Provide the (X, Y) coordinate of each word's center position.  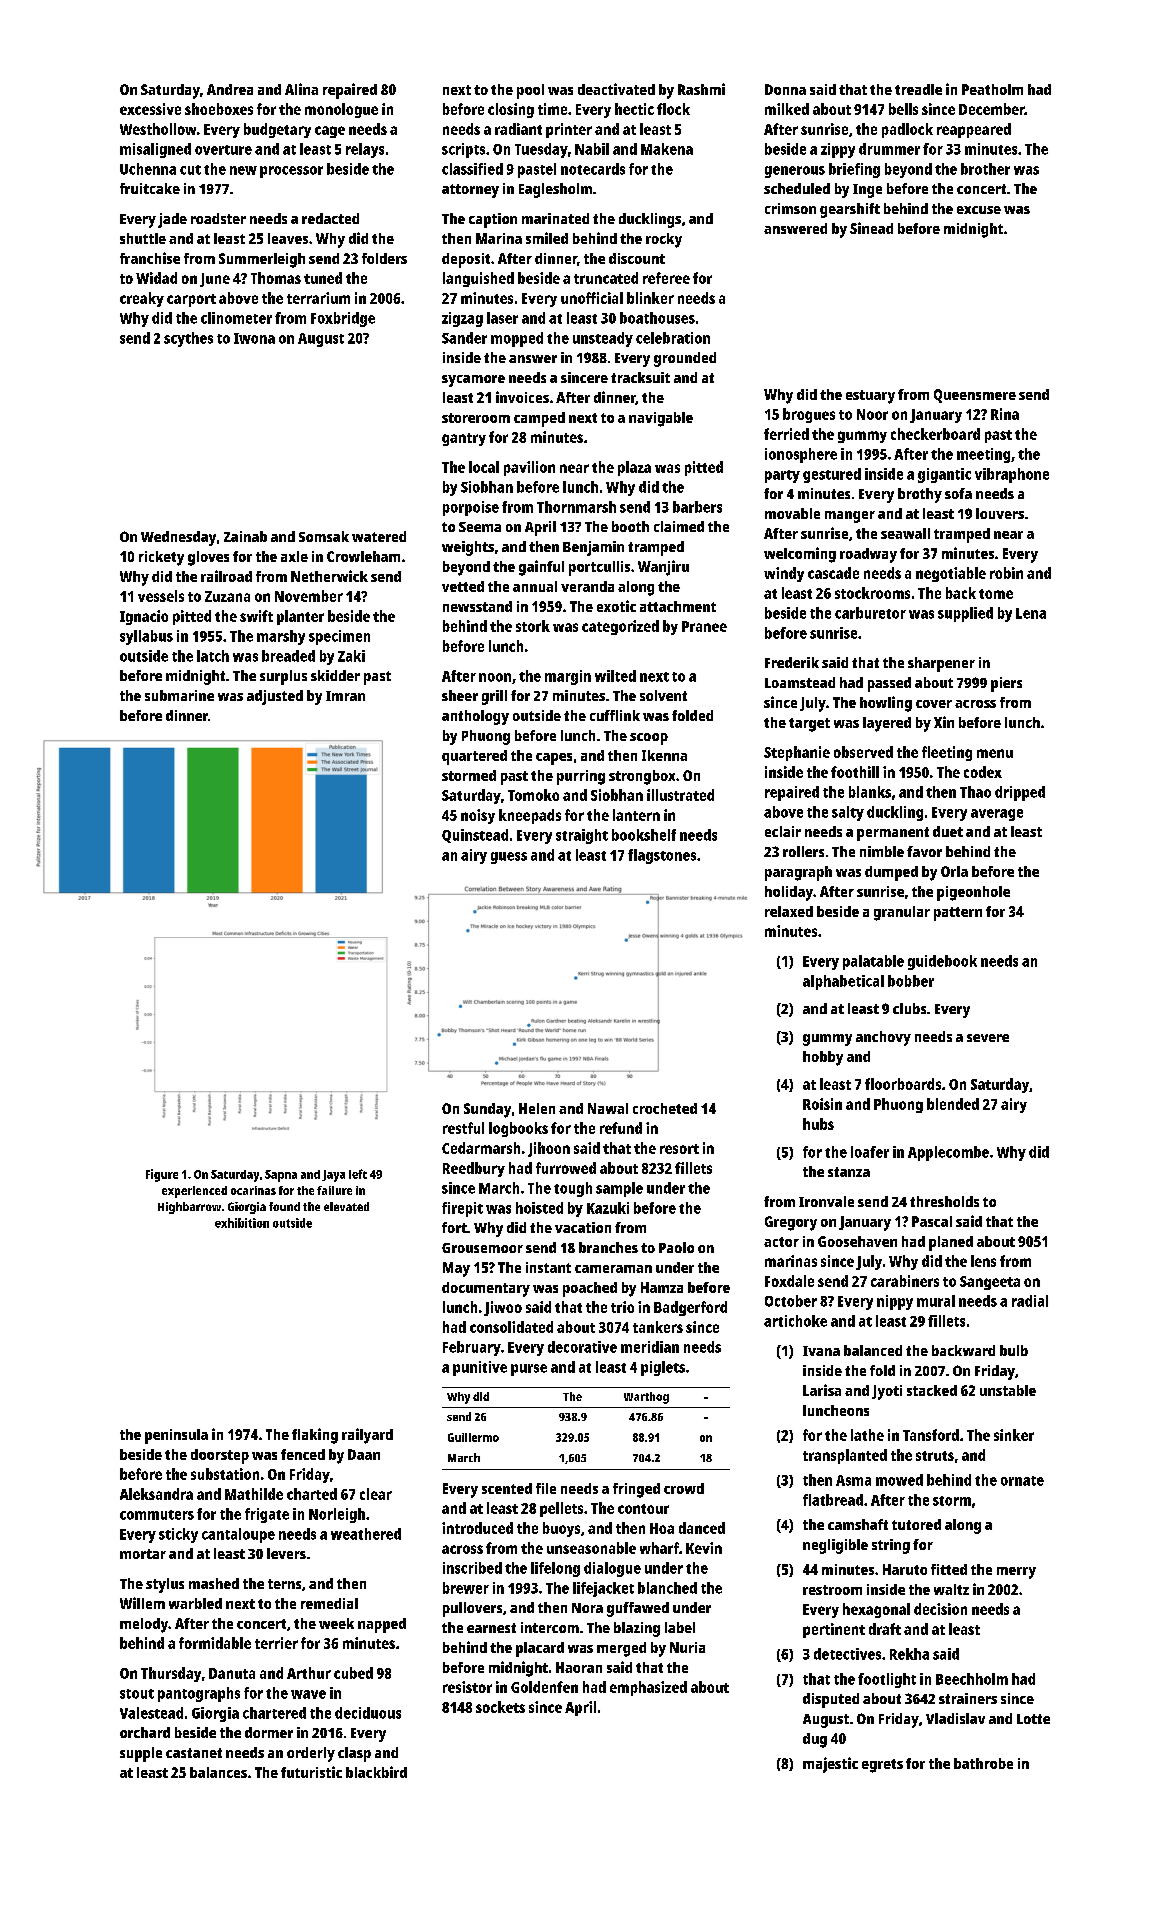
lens (983, 1261)
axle (294, 556)
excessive (150, 109)
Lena (1031, 613)
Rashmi (701, 89)
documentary (486, 1289)
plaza (634, 468)
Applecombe (948, 1153)
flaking (315, 1436)
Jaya (333, 1176)
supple (141, 1754)
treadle (918, 89)
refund (621, 1128)
